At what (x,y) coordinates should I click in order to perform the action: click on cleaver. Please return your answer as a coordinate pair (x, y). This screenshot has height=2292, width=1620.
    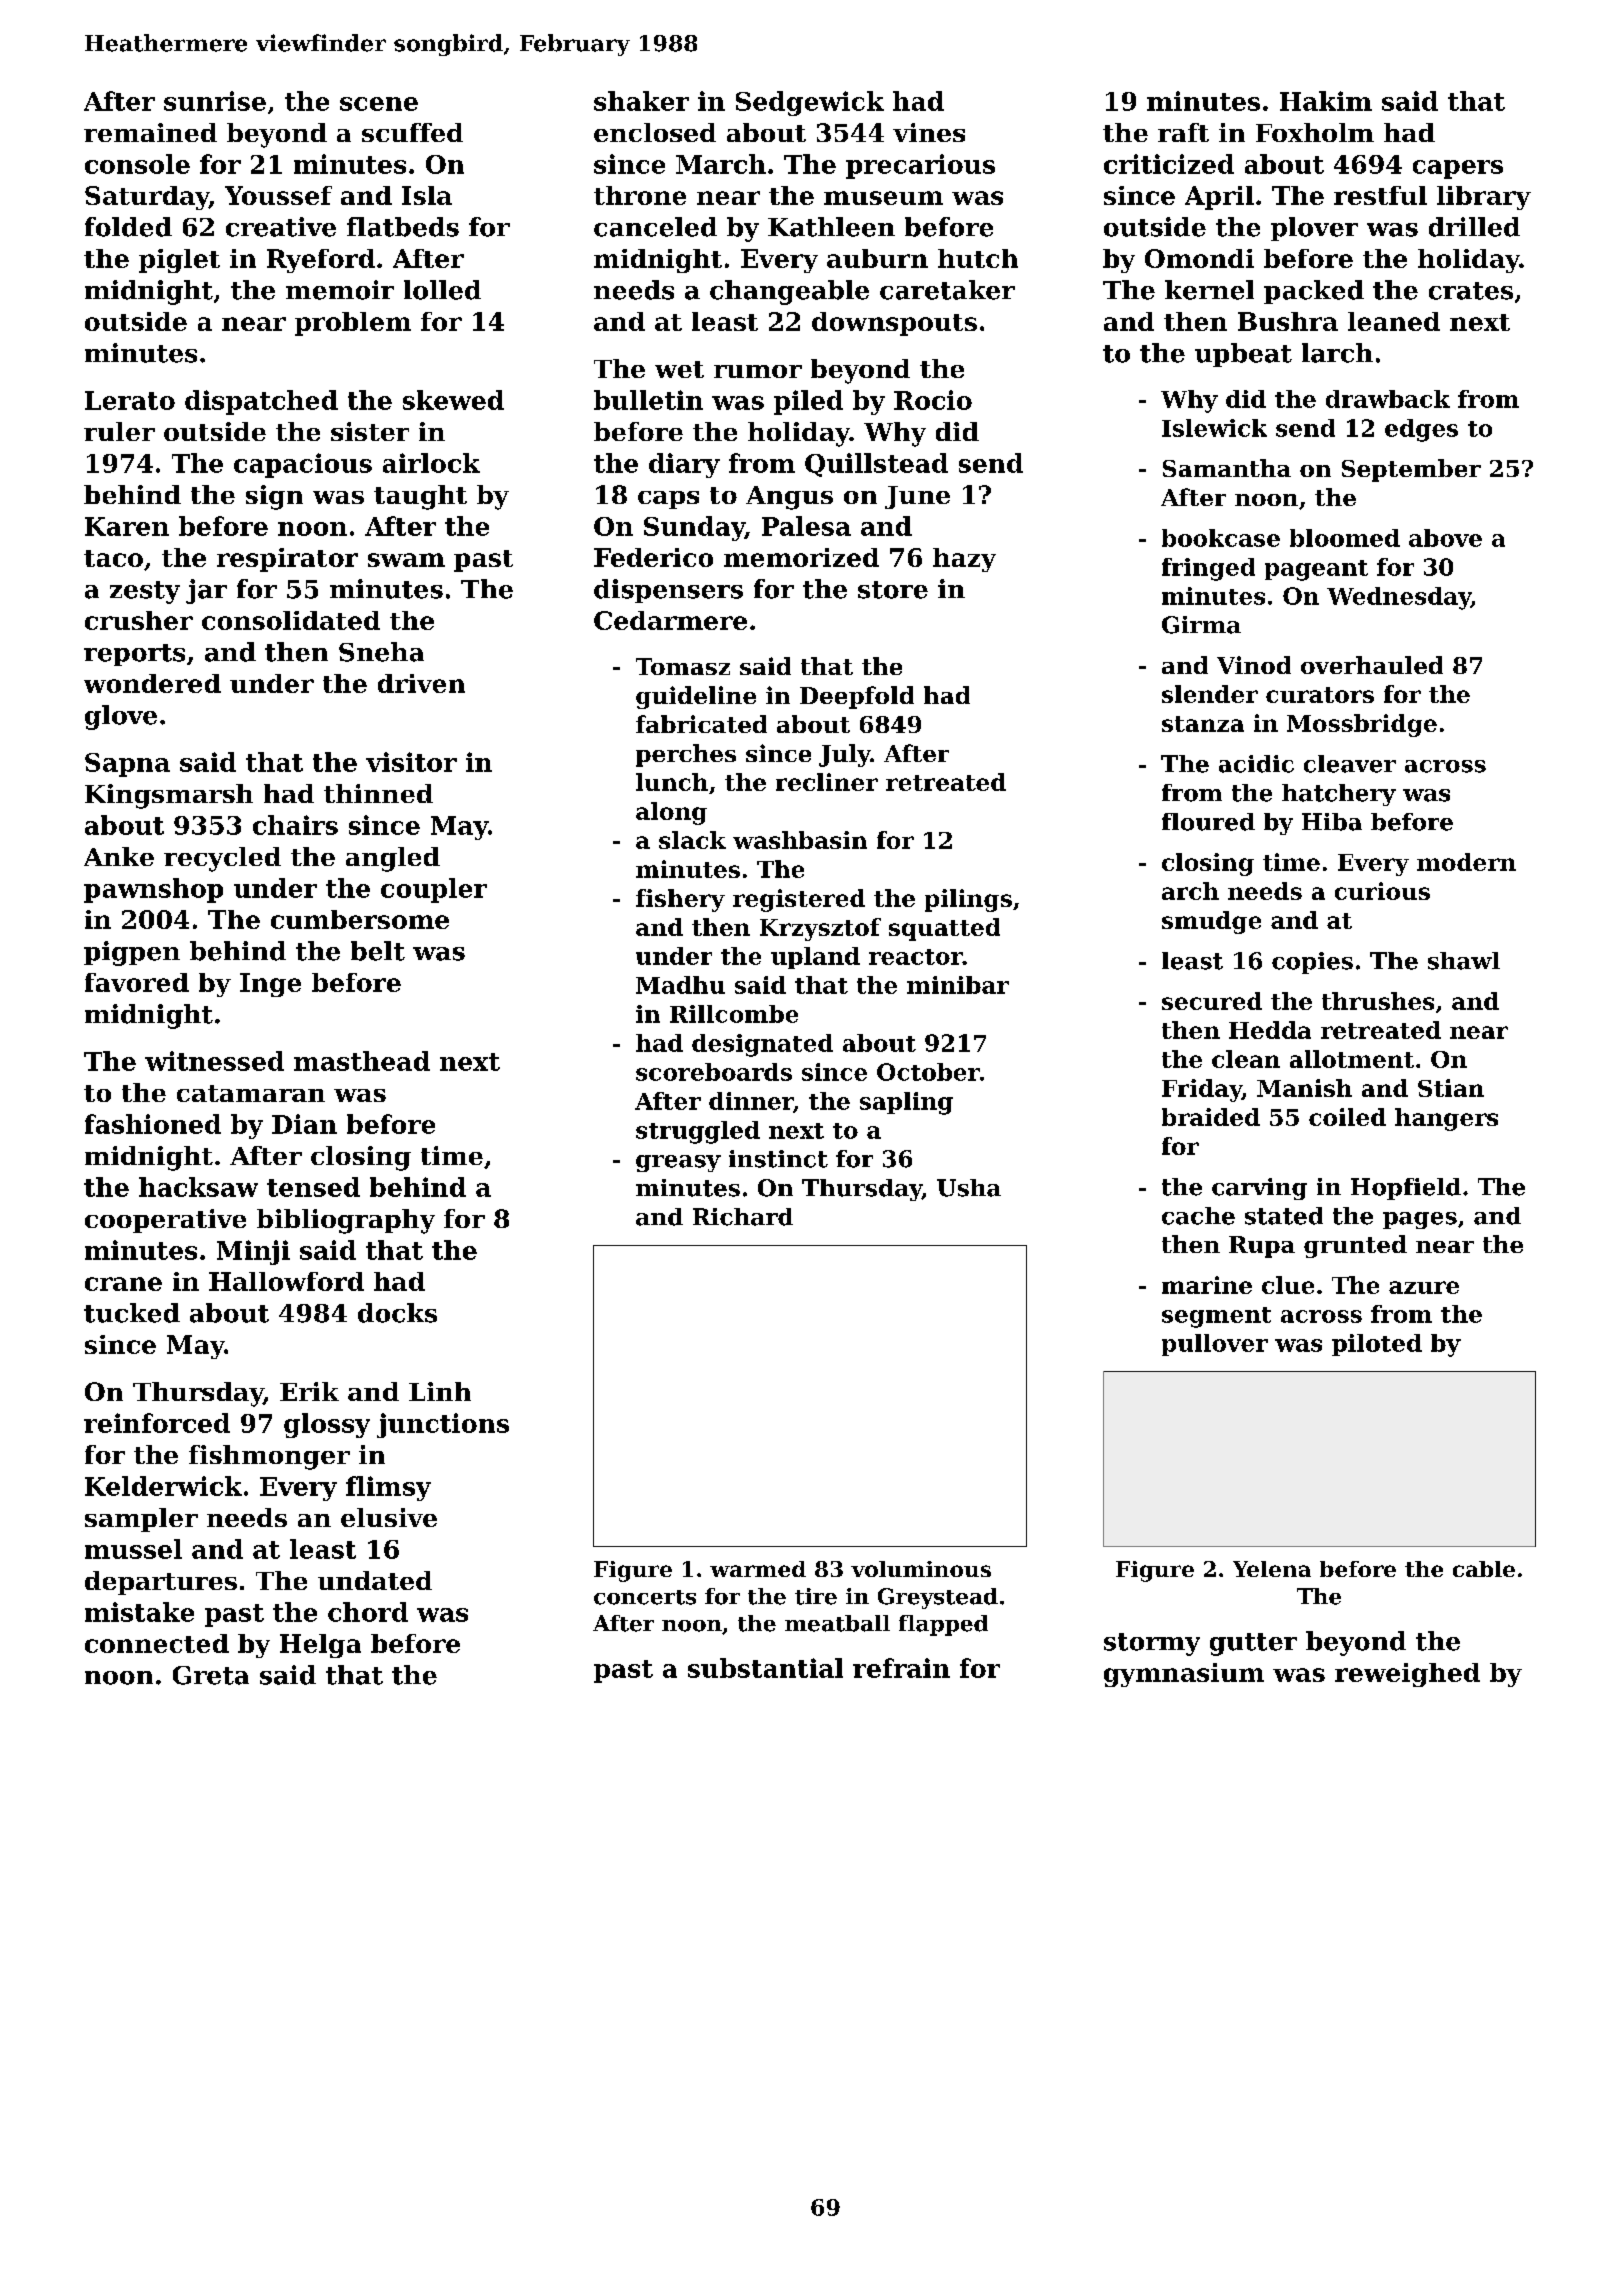
    Looking at the image, I should click on (1350, 764).
